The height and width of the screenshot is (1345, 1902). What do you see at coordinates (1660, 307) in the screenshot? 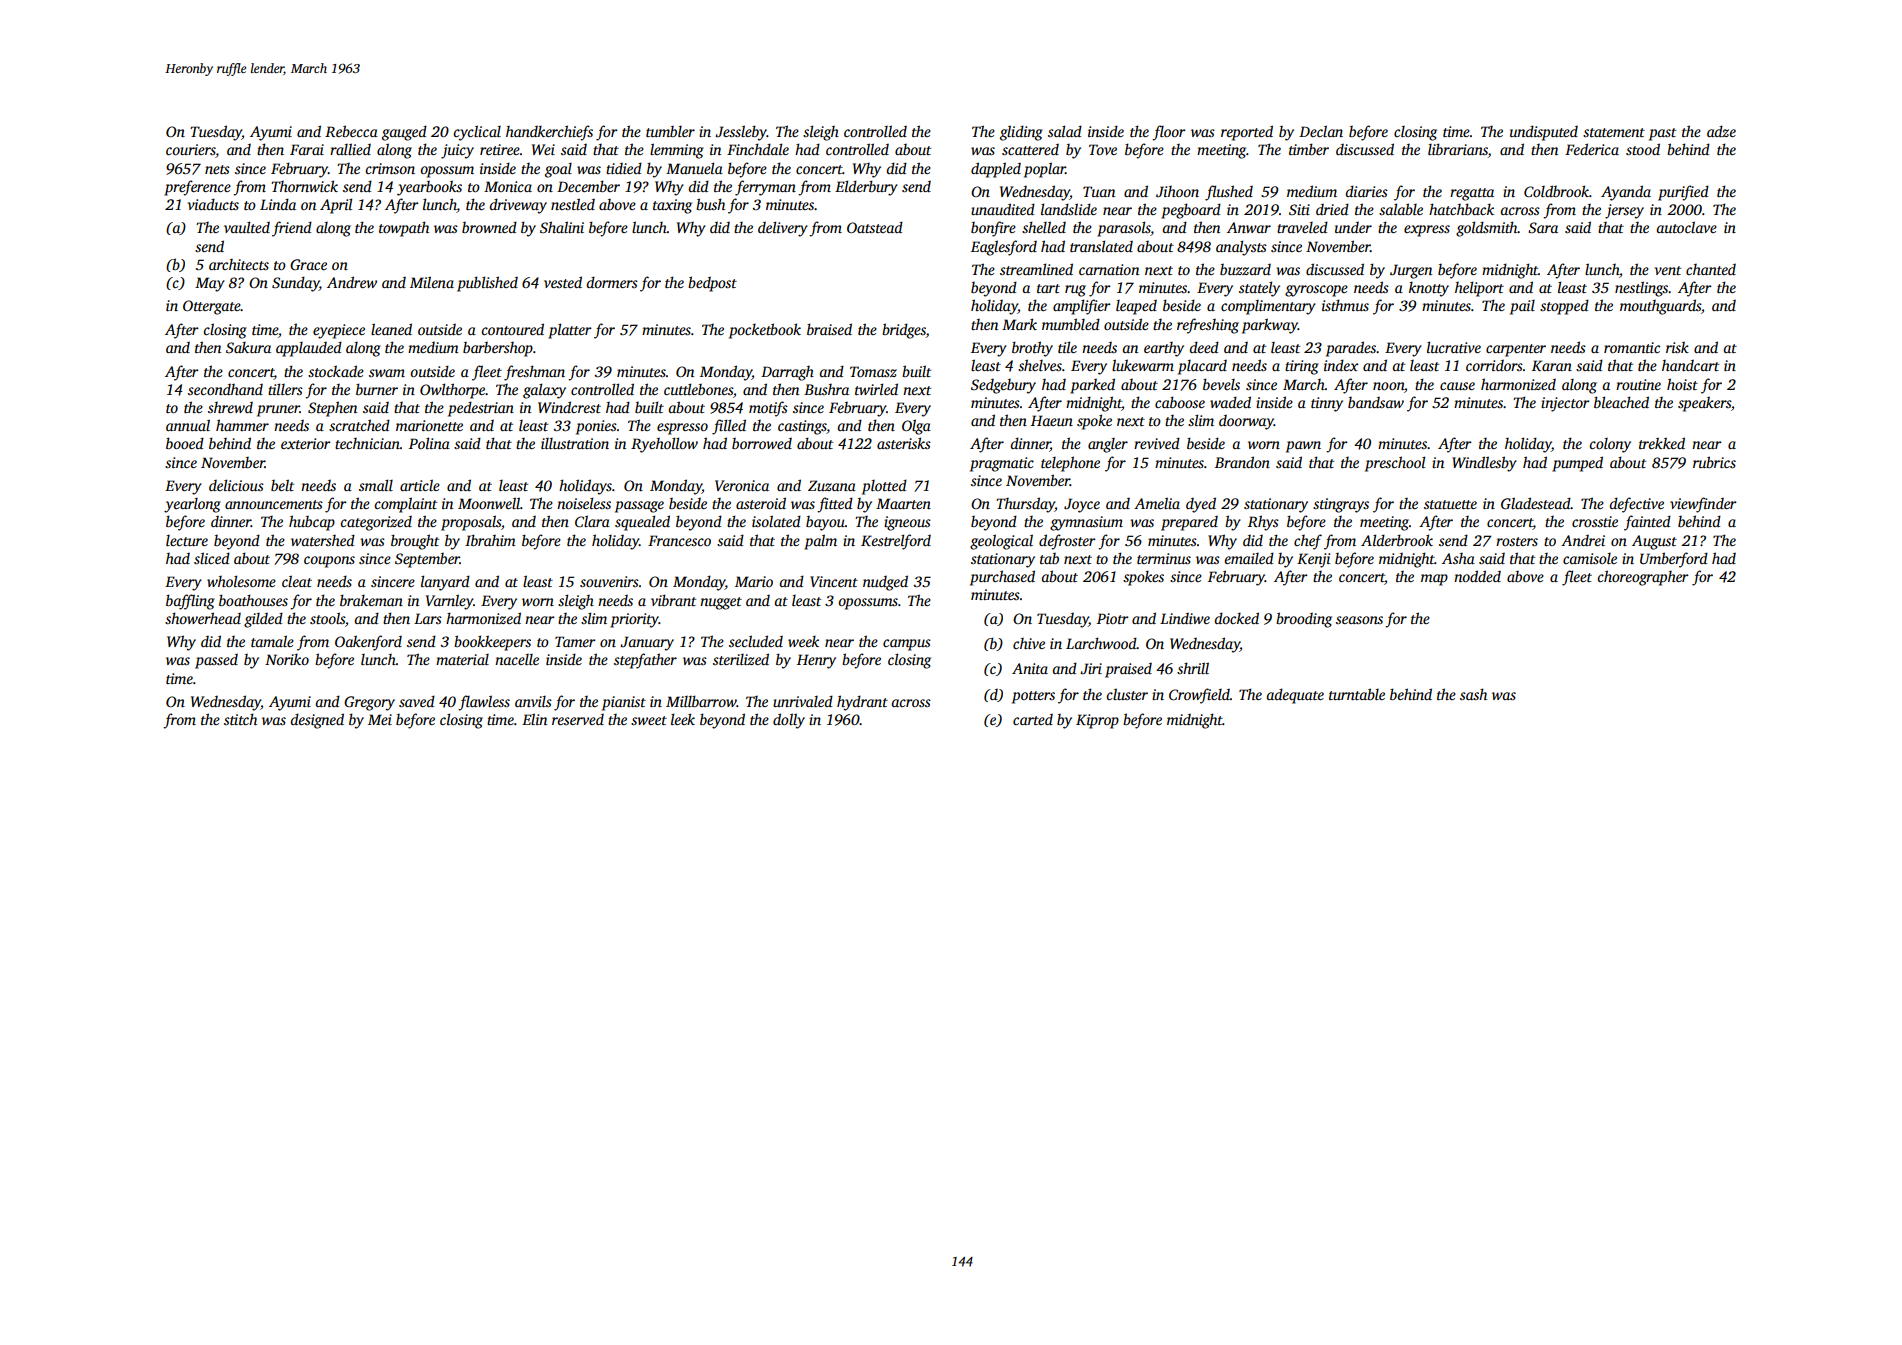
I see `mouthguards` at bounding box center [1660, 307].
